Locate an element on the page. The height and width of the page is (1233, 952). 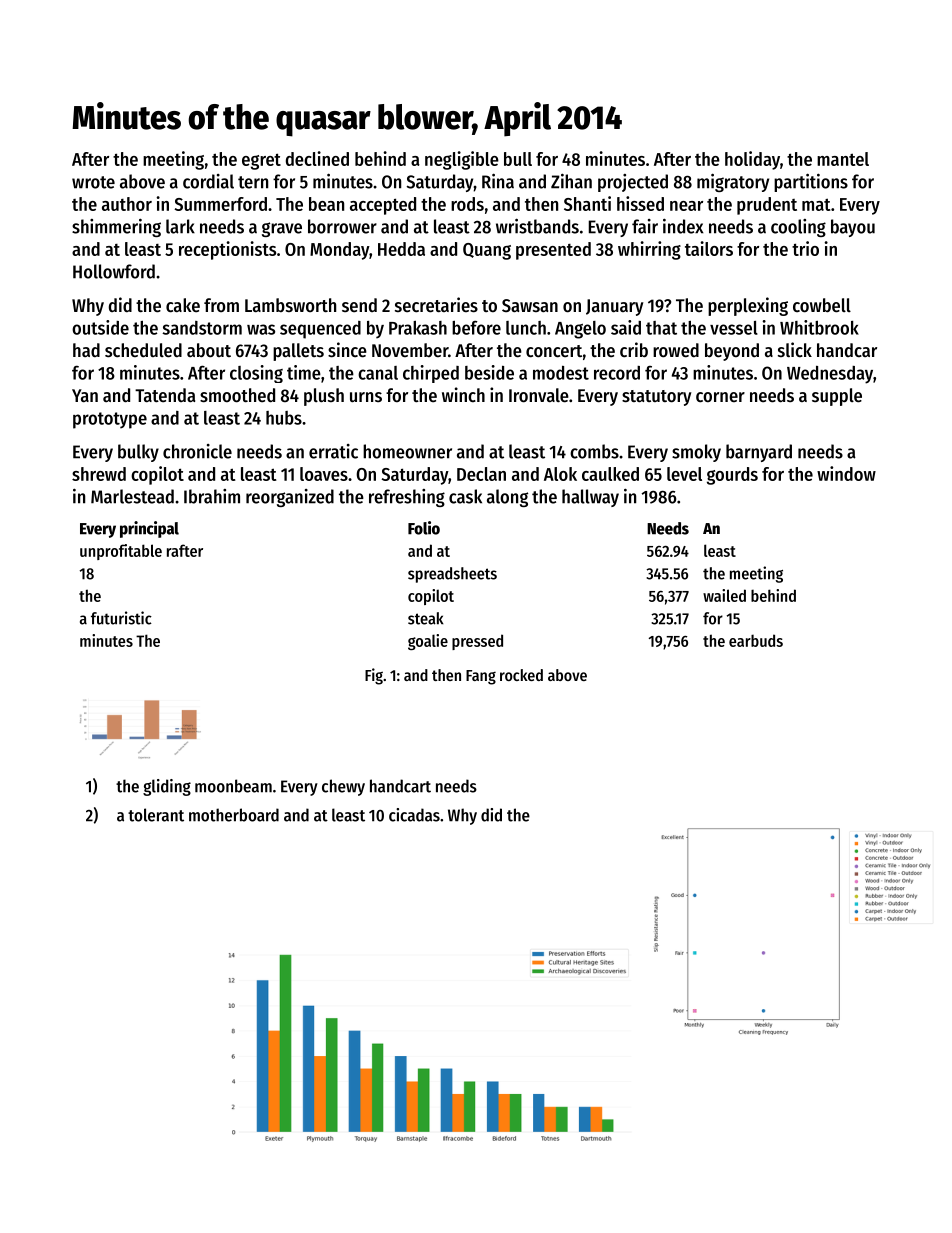
principal is located at coordinates (149, 529).
